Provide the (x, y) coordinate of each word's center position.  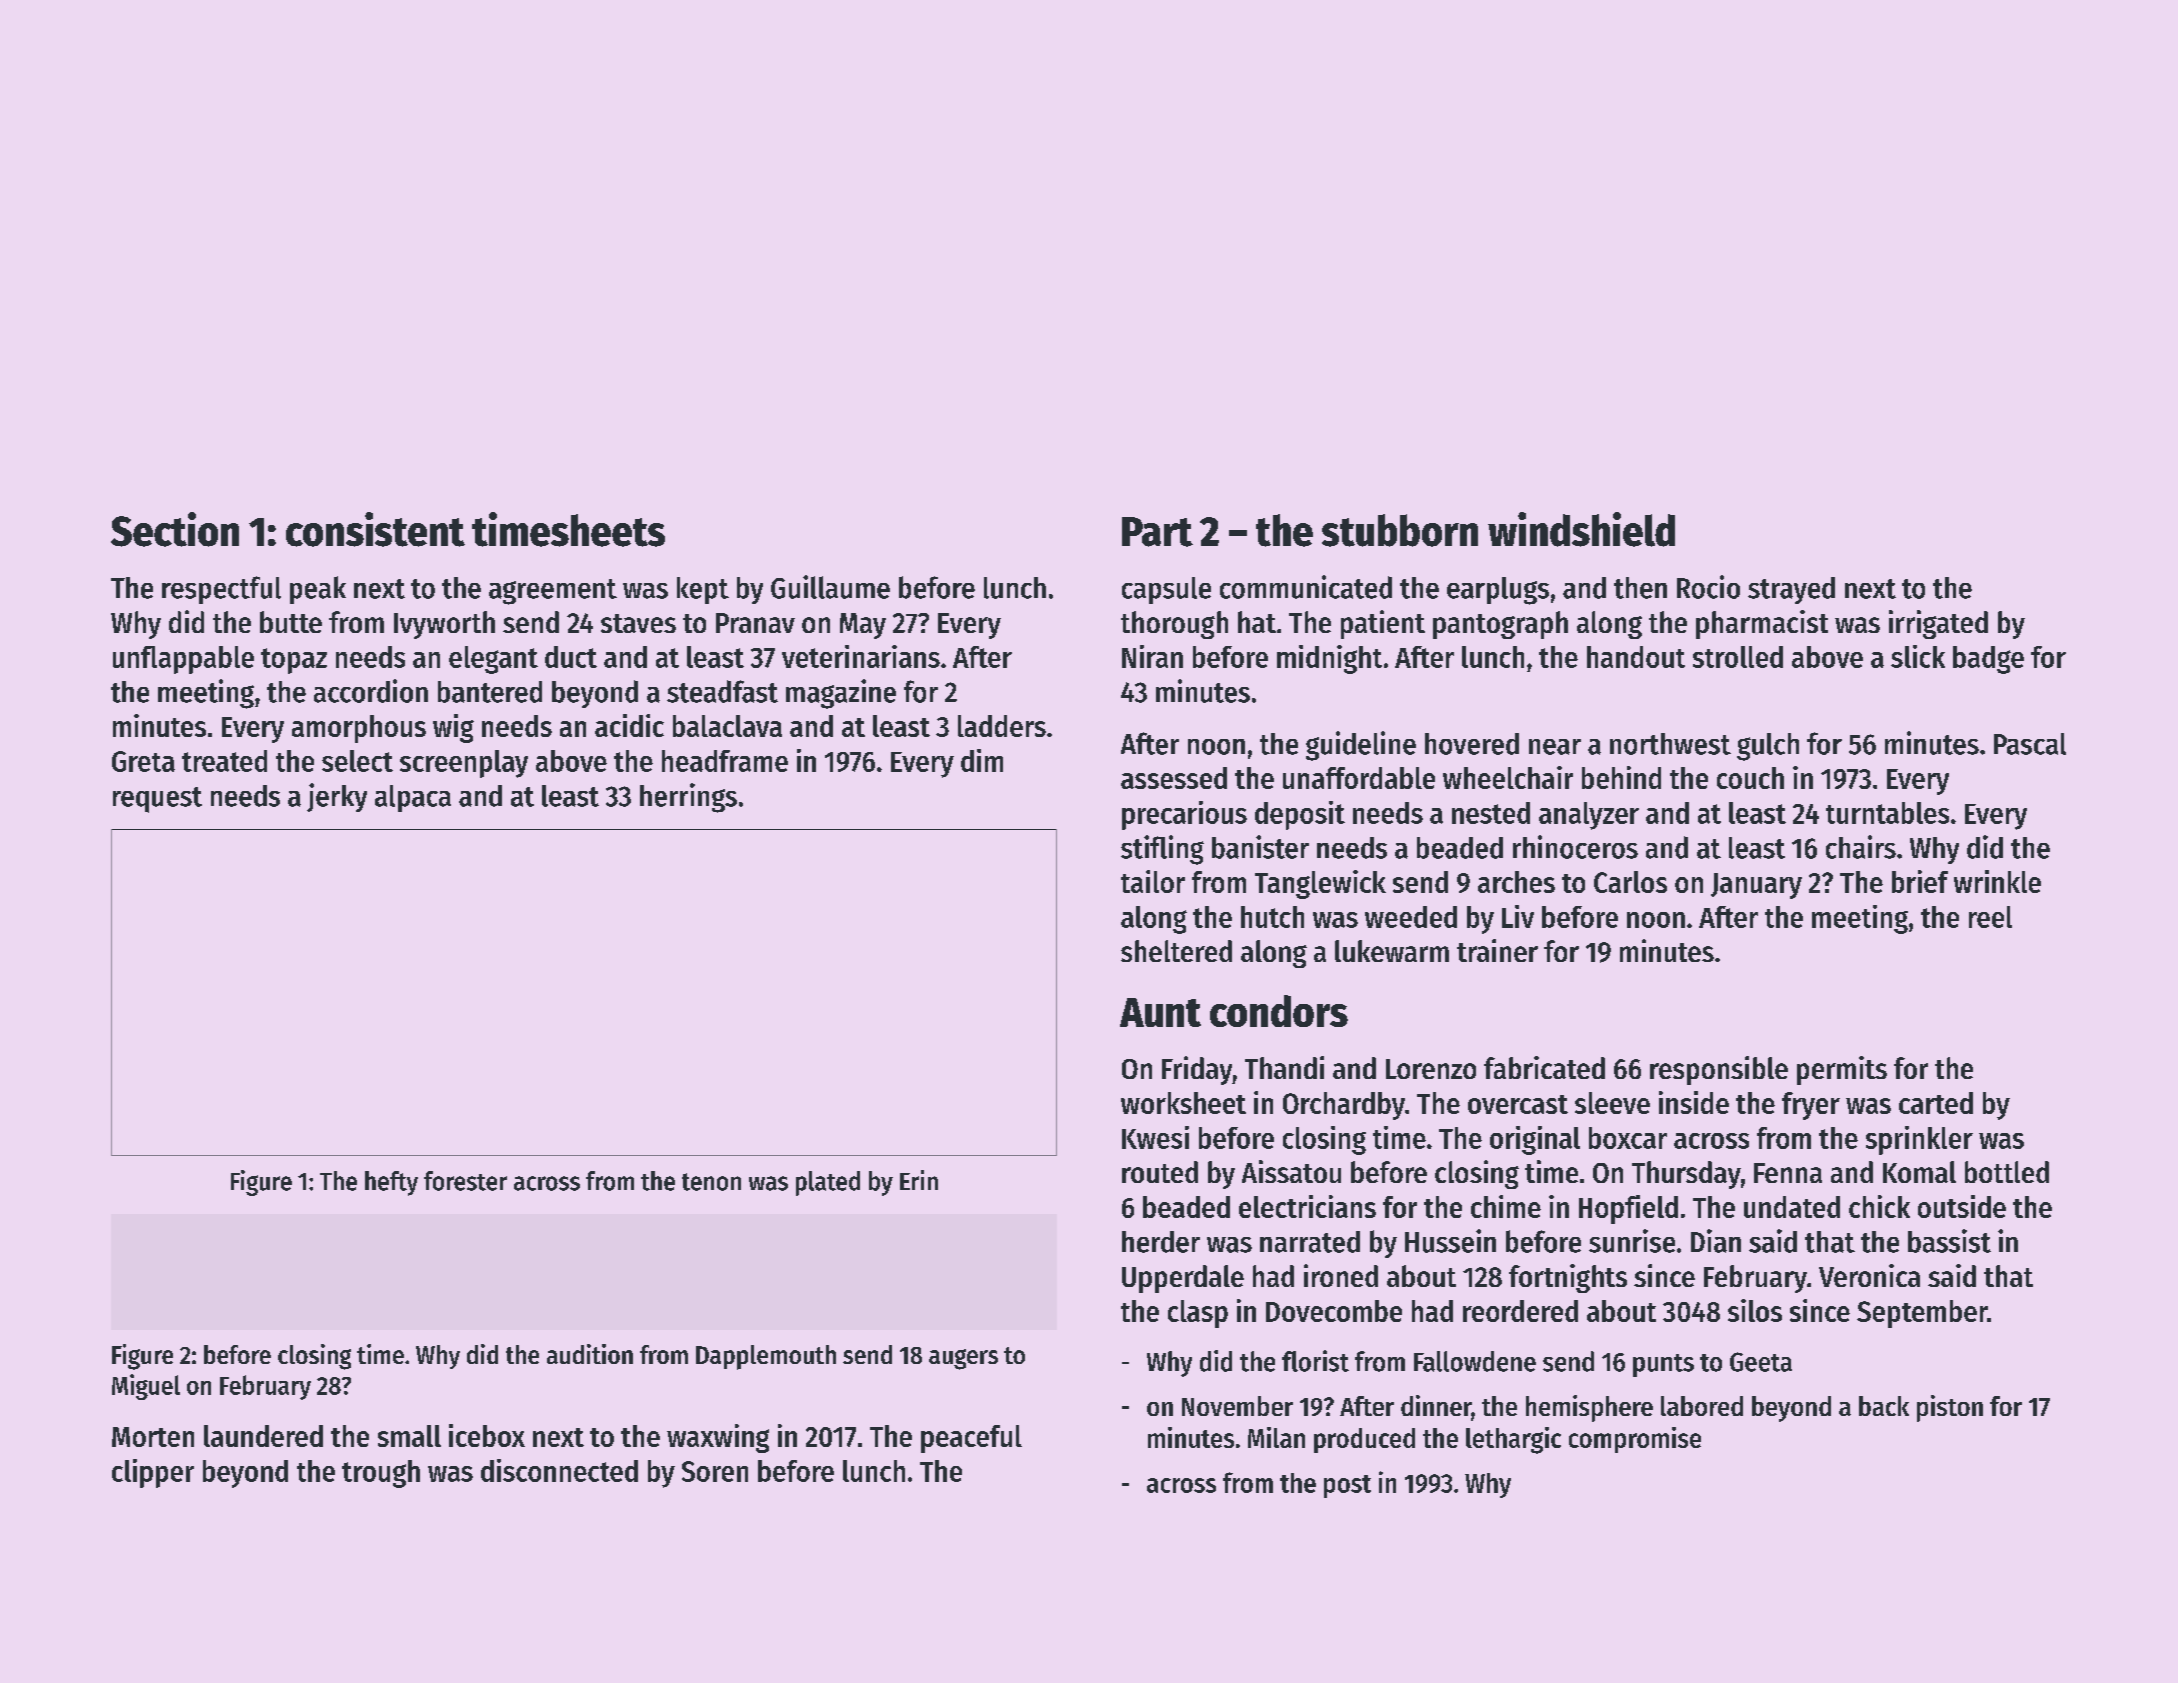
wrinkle (1997, 881)
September (1922, 1314)
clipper (153, 1473)
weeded (1411, 917)
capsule (1166, 590)
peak (318, 590)
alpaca (413, 798)
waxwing (718, 1438)
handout (1636, 657)
